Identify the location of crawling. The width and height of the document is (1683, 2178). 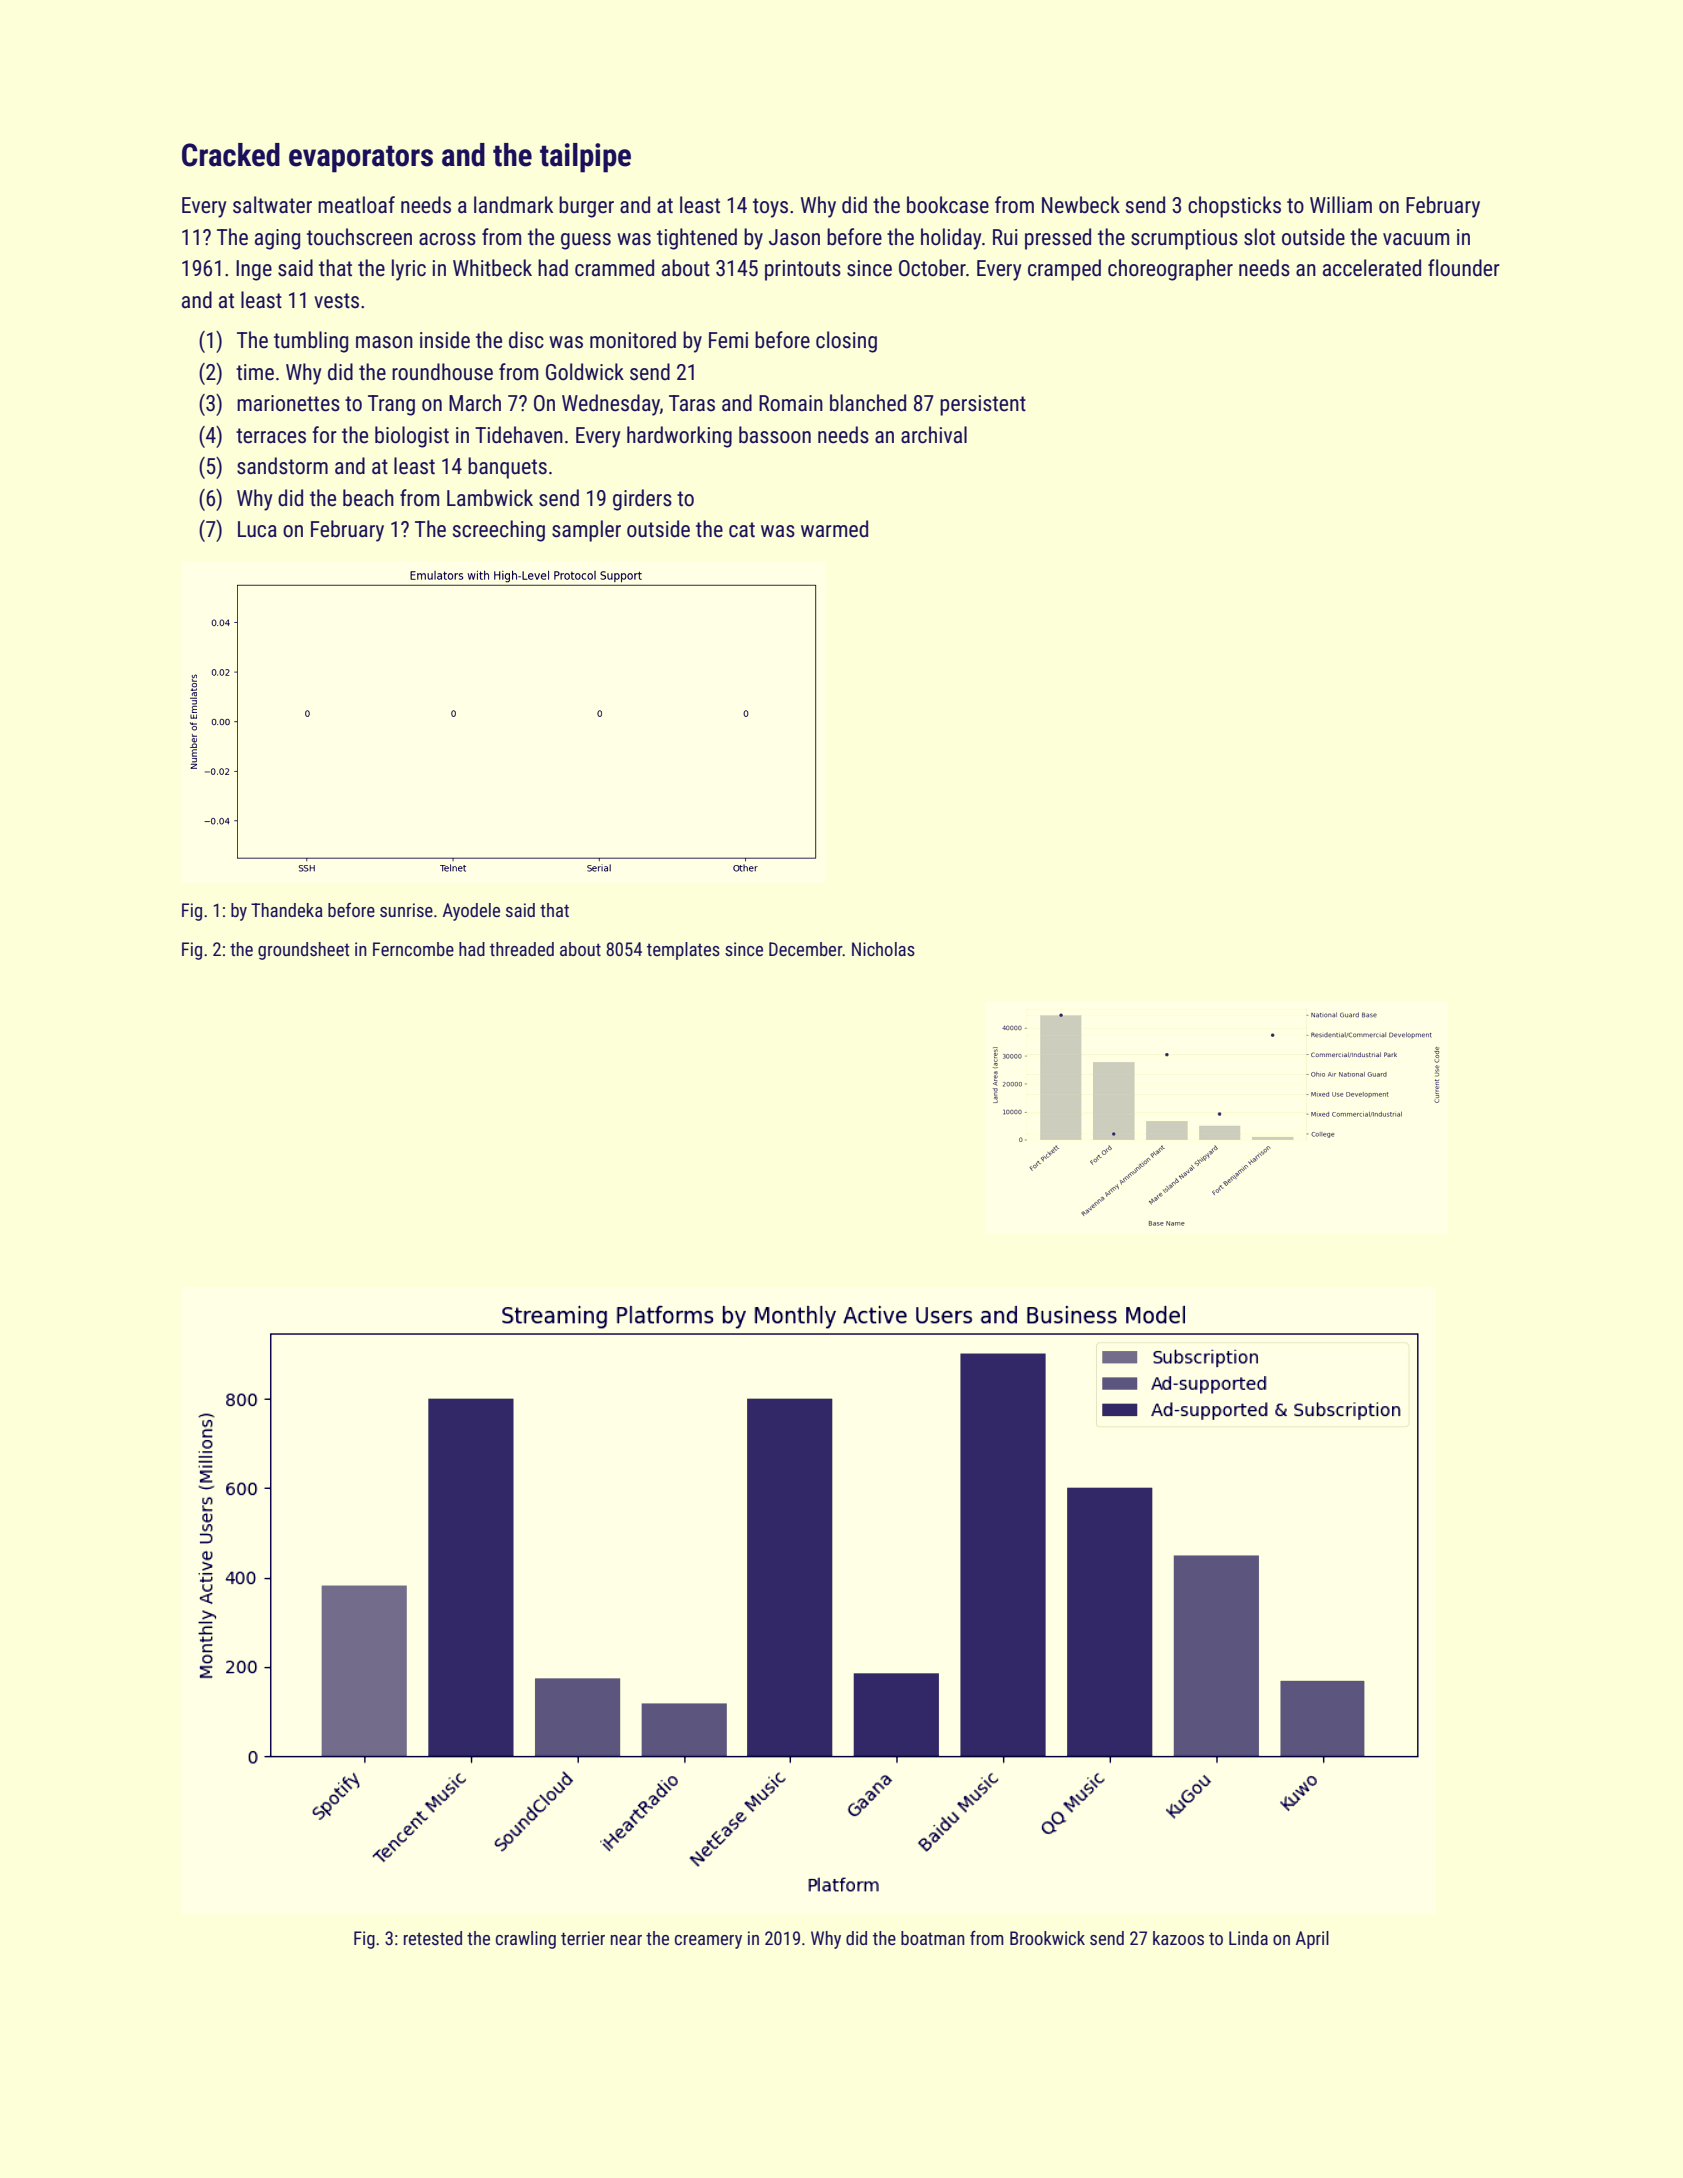
(526, 1940).
